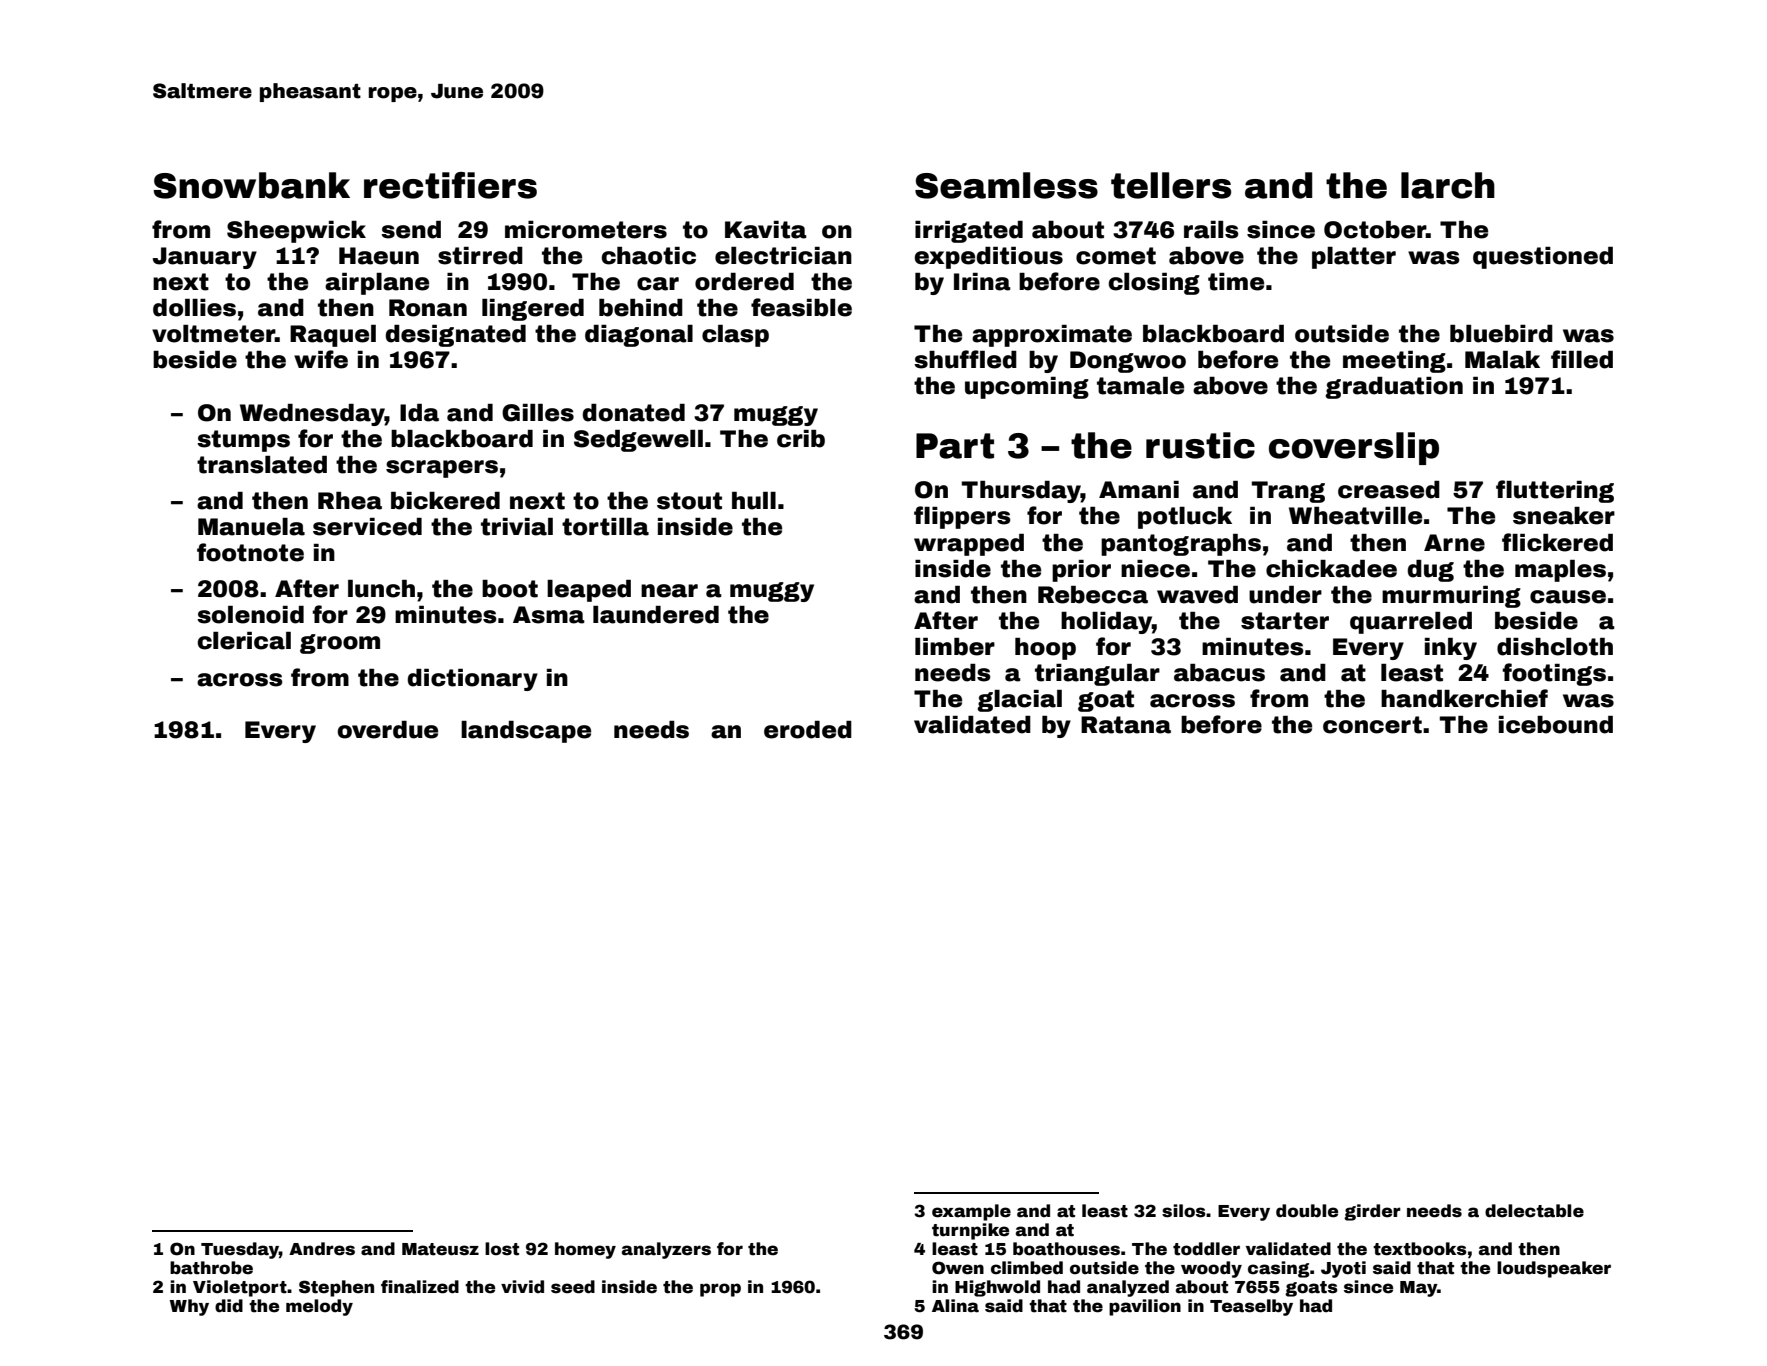  What do you see at coordinates (1006, 185) in the screenshot?
I see `Seamless` at bounding box center [1006, 185].
